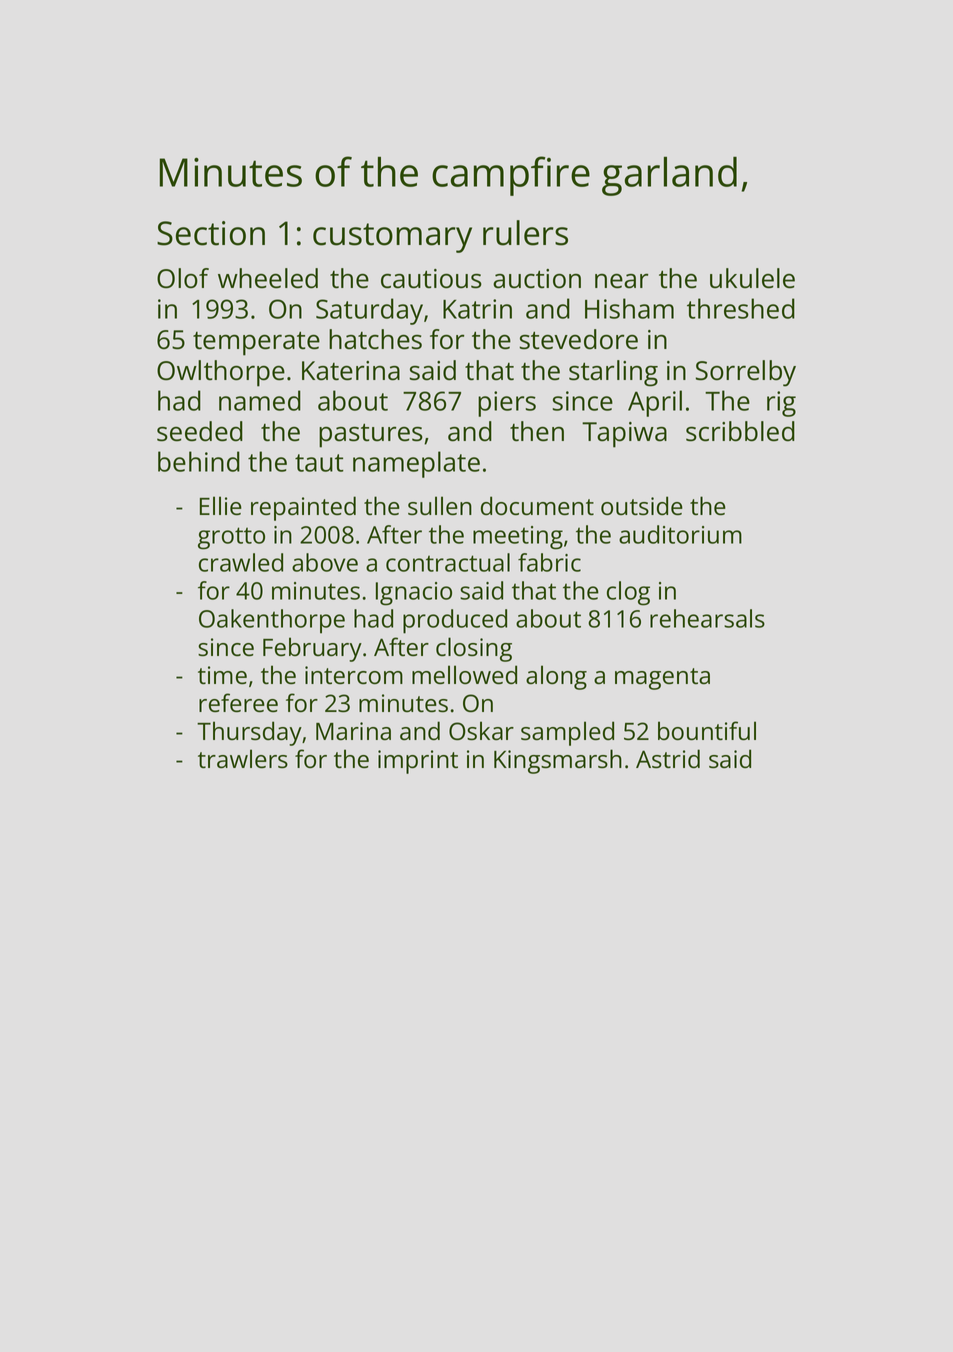 This page has height=1352, width=953. What do you see at coordinates (375, 339) in the page?
I see `hatches` at bounding box center [375, 339].
